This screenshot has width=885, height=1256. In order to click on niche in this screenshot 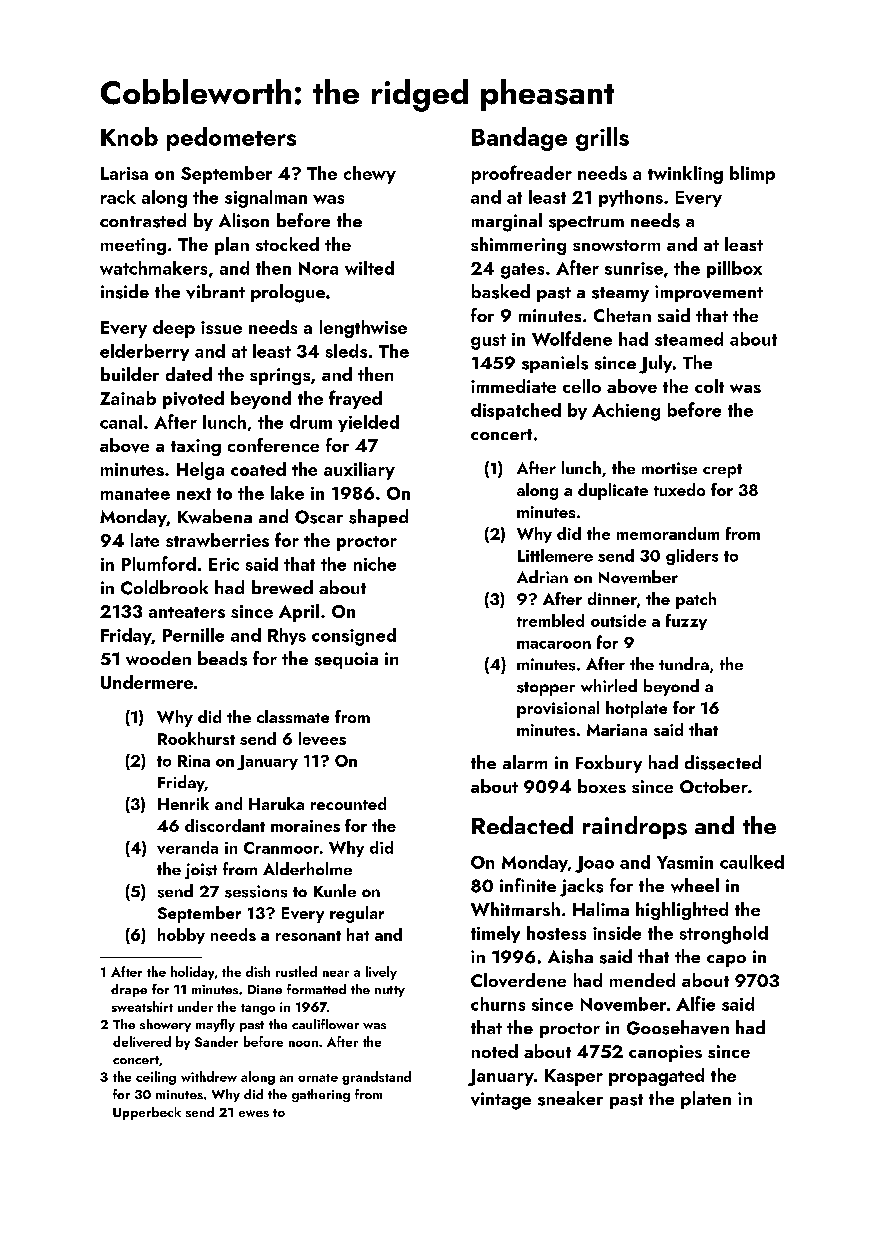, I will do `click(375, 564)`.
